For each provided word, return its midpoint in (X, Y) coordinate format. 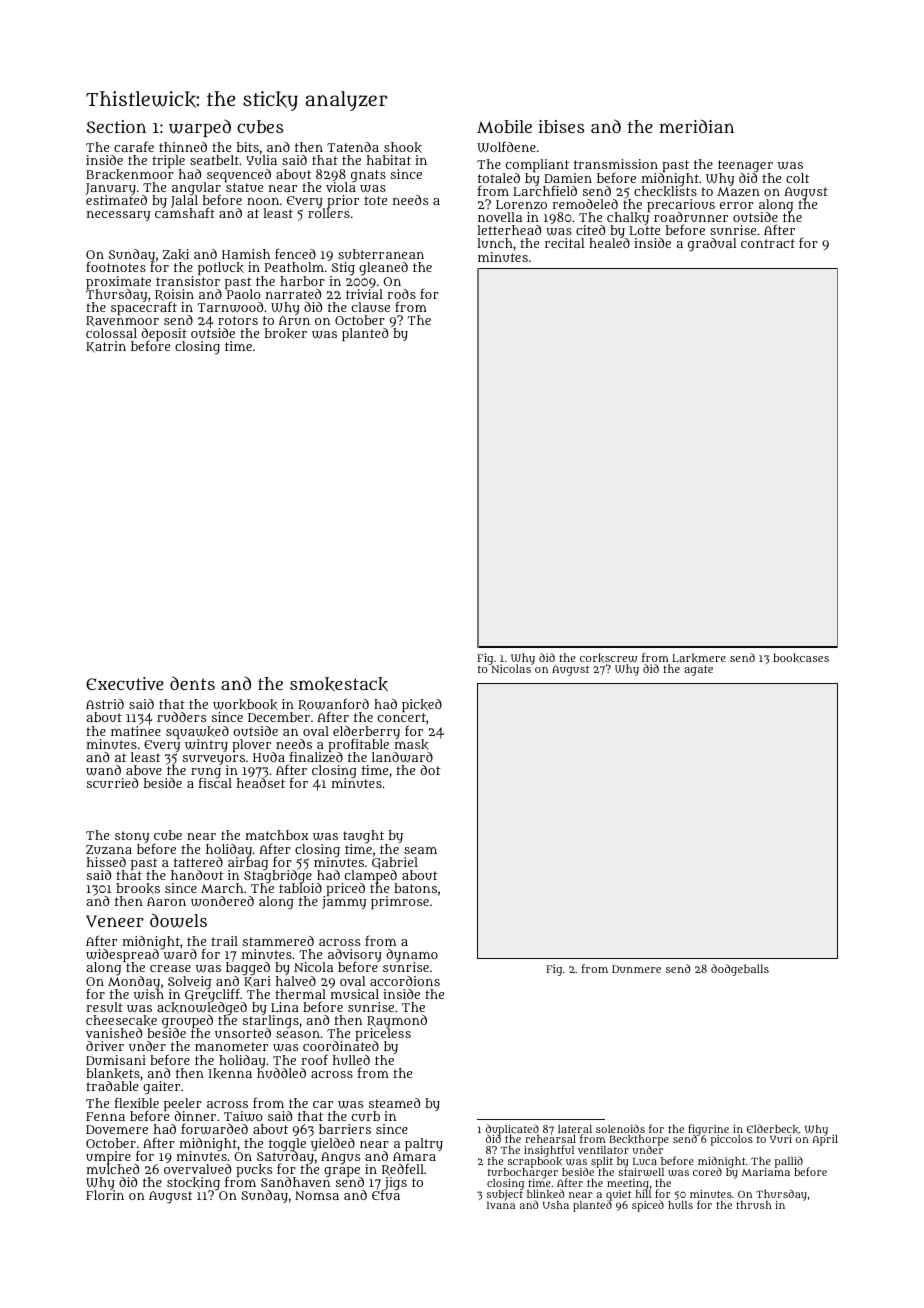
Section (116, 126)
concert (402, 717)
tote (375, 200)
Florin (105, 1195)
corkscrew (608, 658)
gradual (712, 245)
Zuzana (109, 850)
